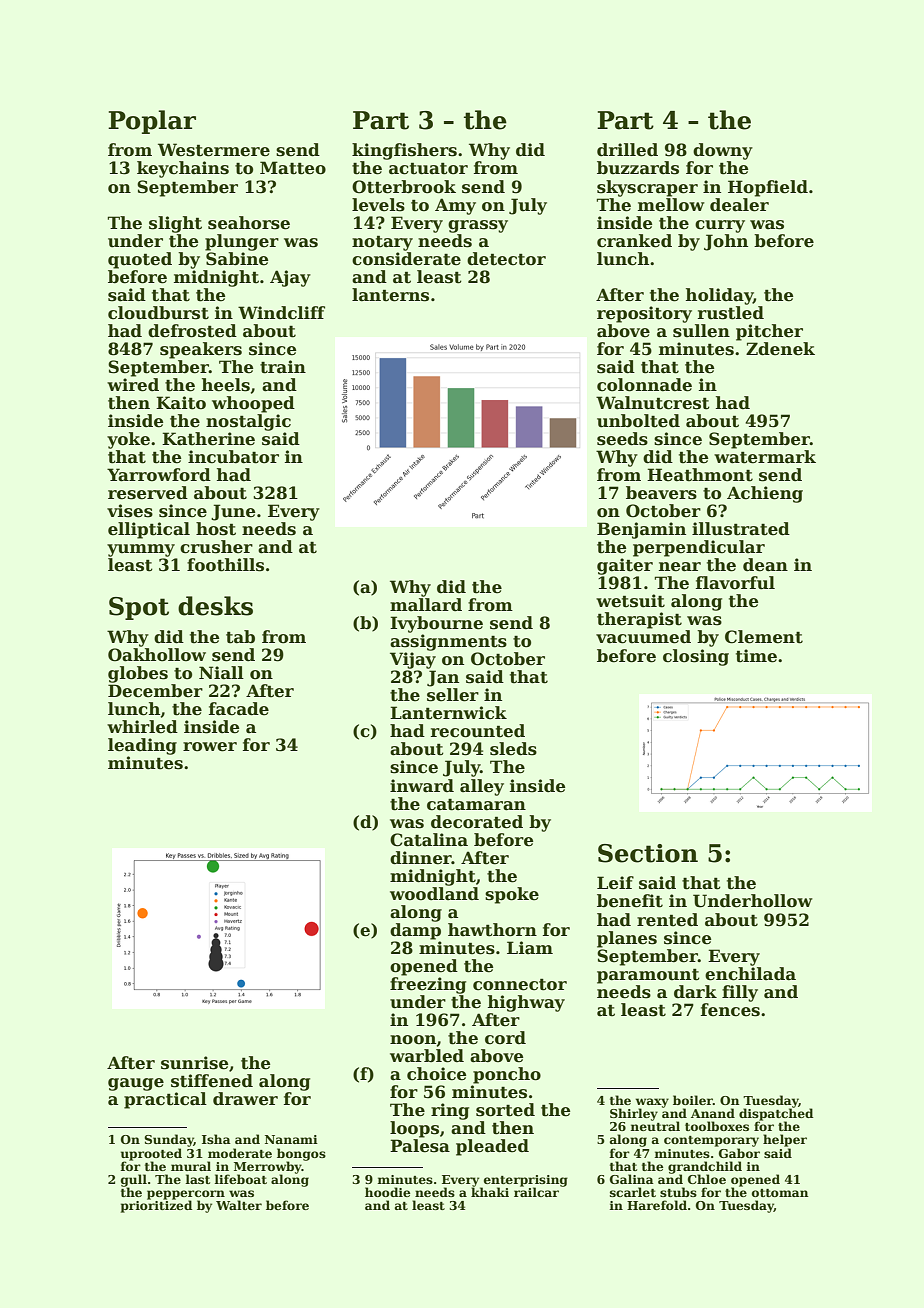  I want to click on Liam, so click(530, 947).
